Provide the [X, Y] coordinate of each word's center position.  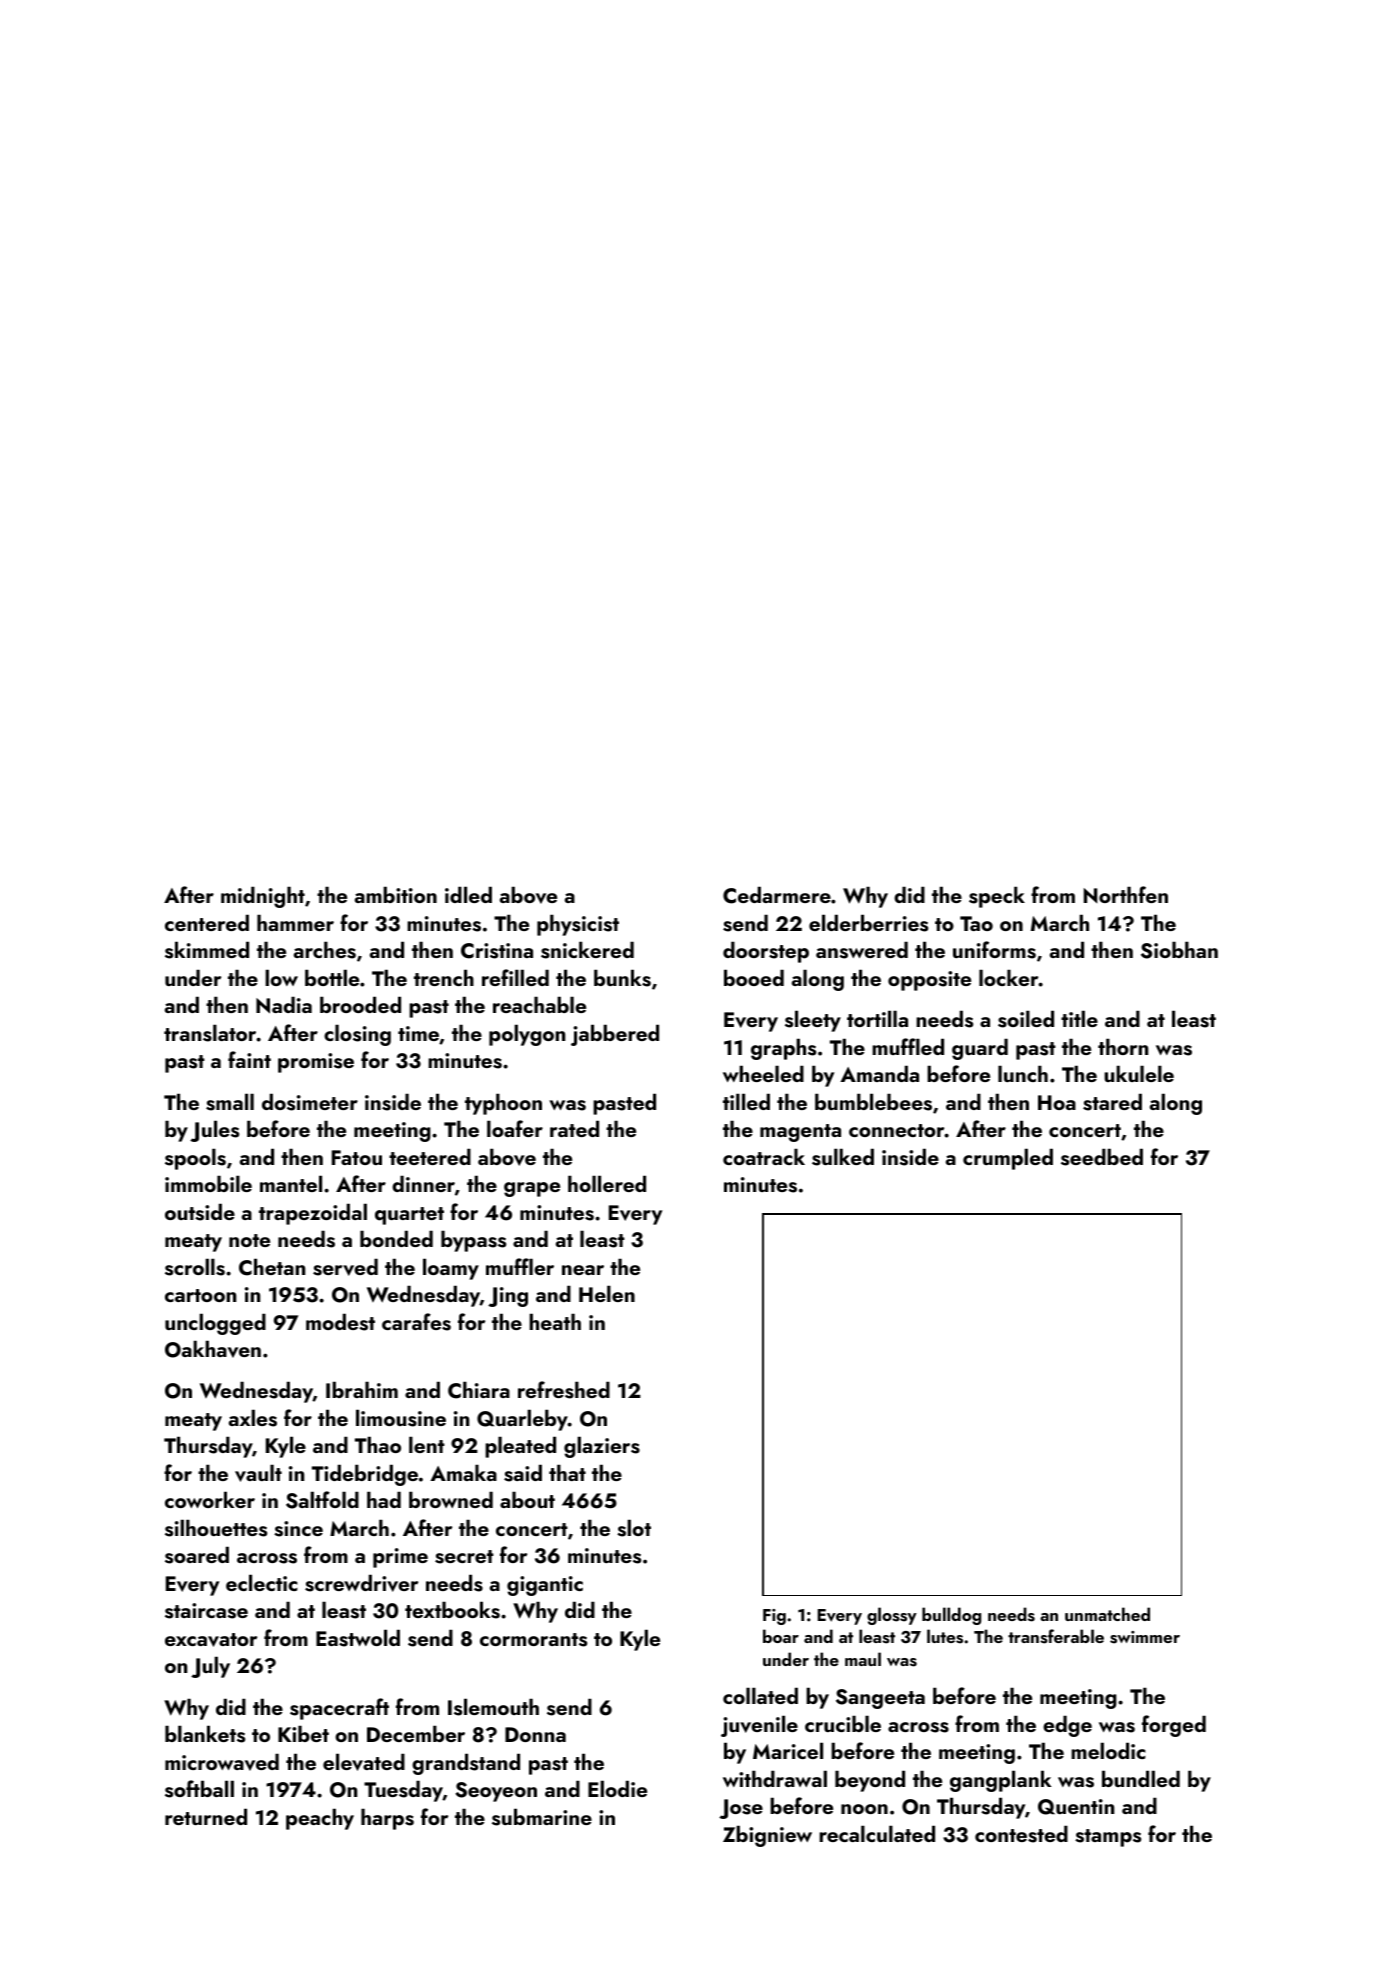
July [210, 1667]
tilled [746, 1101]
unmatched [1107, 1614]
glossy [892, 1616]
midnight [263, 897]
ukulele [1139, 1073]
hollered [607, 1183]
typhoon [503, 1104]
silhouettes [216, 1528]
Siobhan [1179, 950]
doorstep [766, 952]
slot [634, 1528]
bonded [396, 1238]
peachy [320, 1819]
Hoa [1057, 1102]
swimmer [1145, 1637]
